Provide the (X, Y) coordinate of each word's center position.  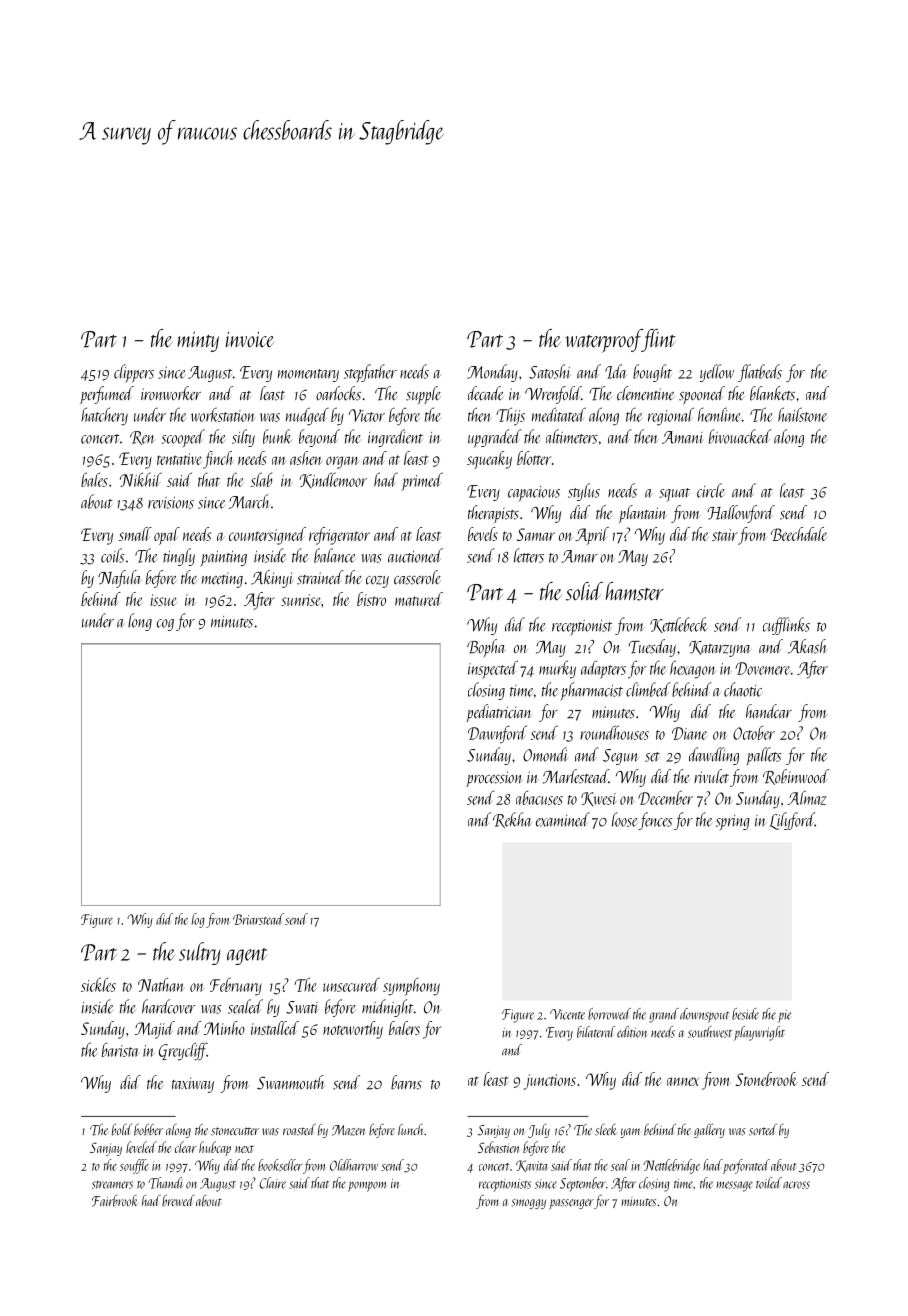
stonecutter (235, 1131)
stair (725, 535)
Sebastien (498, 1147)
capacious (534, 494)
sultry (200, 953)
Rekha (512, 820)
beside (745, 1014)
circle (711, 490)
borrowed (609, 1014)
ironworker (171, 393)
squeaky (489, 460)
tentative (179, 459)
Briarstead (258, 919)
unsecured (351, 985)
